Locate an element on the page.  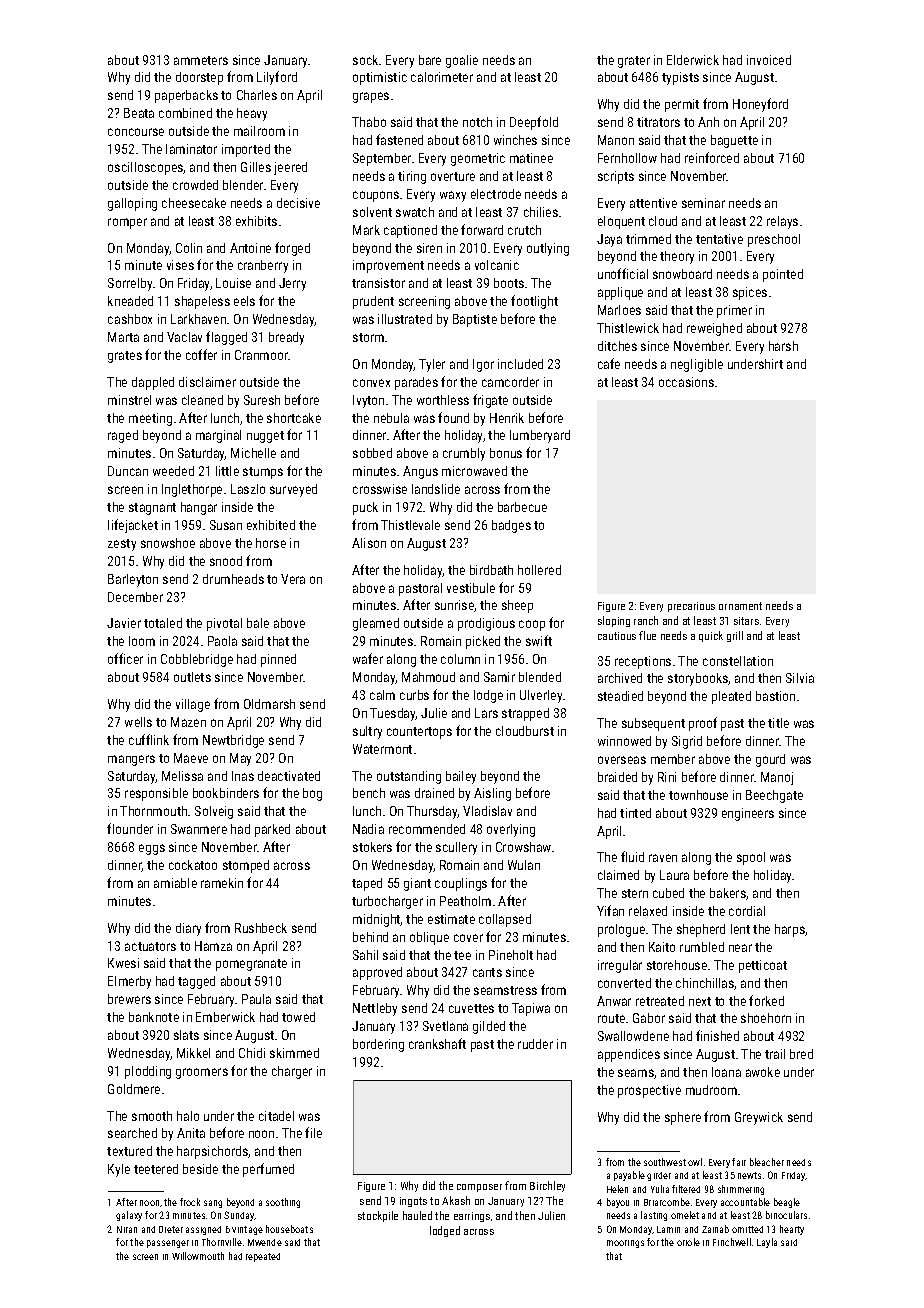
irregular is located at coordinates (620, 966).
